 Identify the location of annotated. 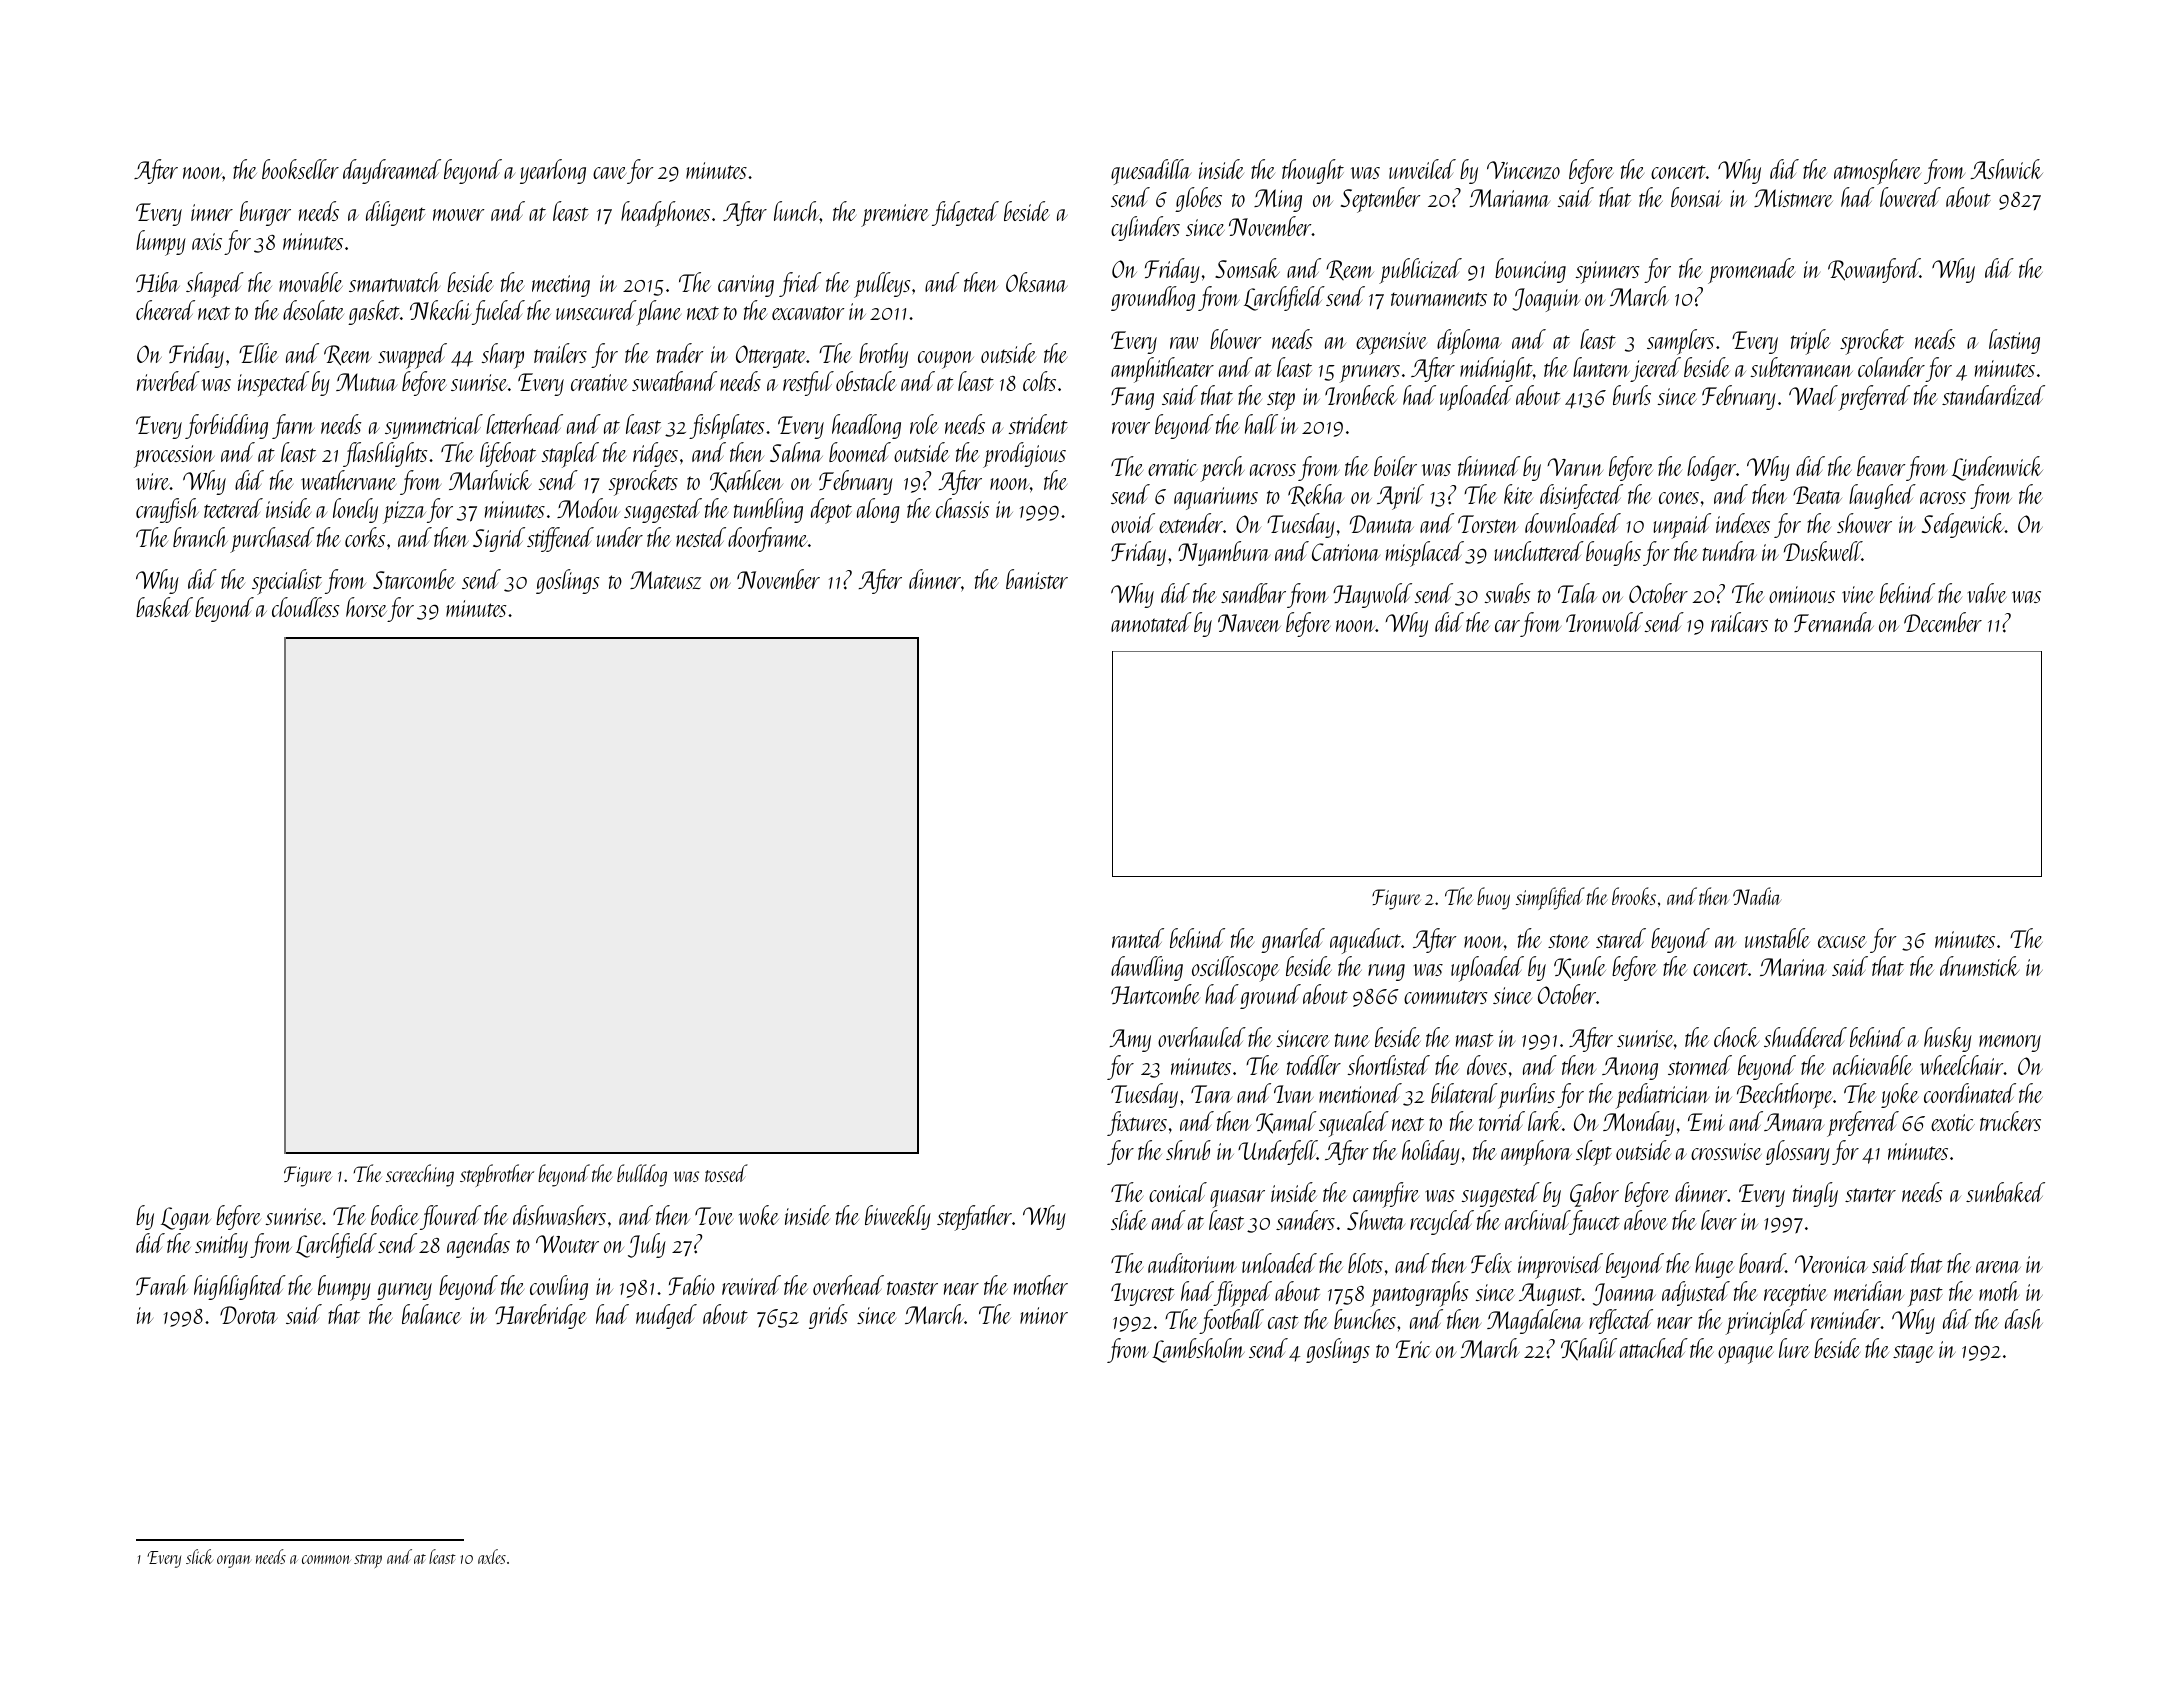
(1151, 622).
